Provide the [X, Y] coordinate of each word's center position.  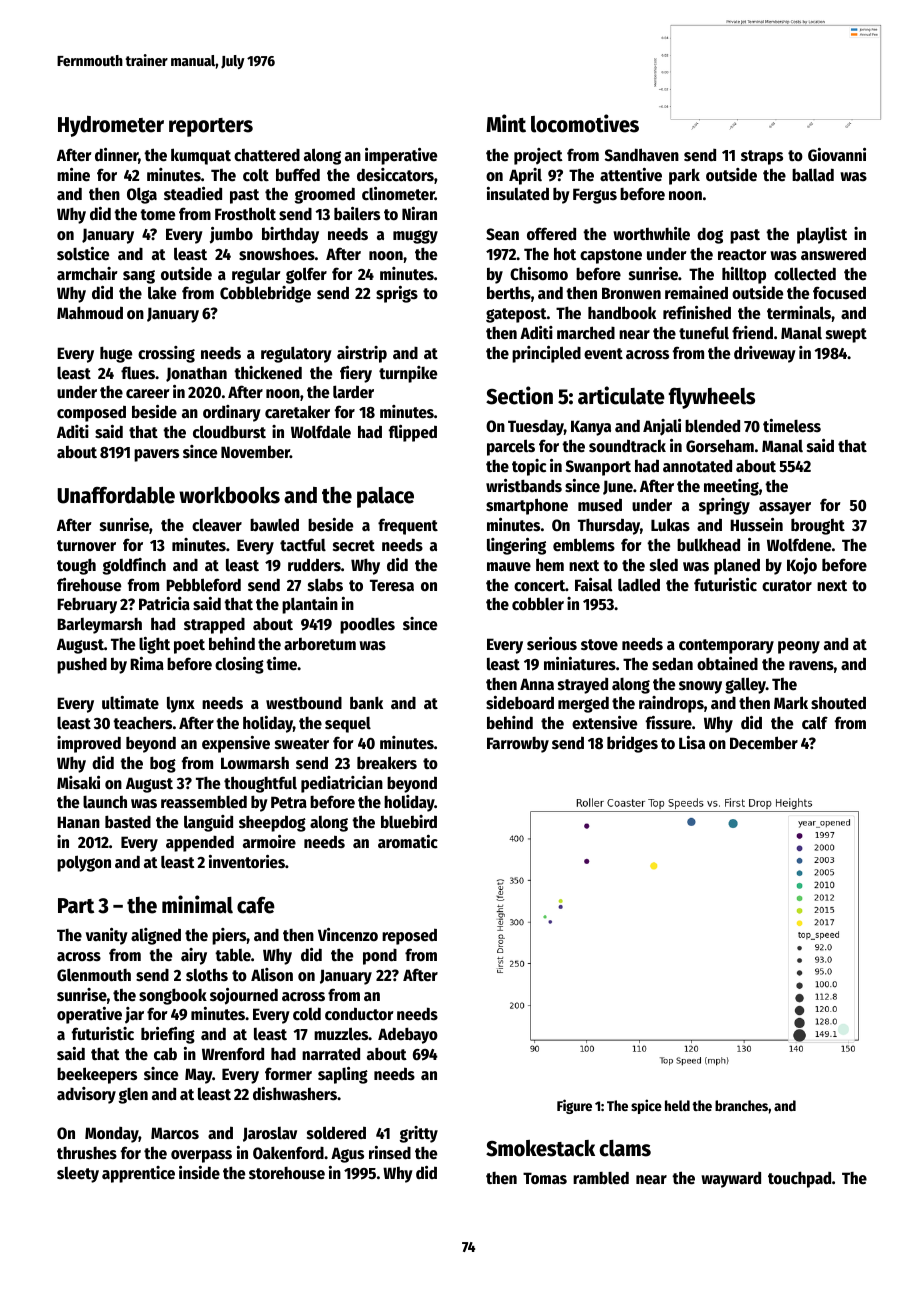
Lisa [692, 743]
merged [583, 704]
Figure [574, 1106]
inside [199, 1173]
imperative [401, 156]
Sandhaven [642, 155]
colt [256, 175]
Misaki [78, 783]
